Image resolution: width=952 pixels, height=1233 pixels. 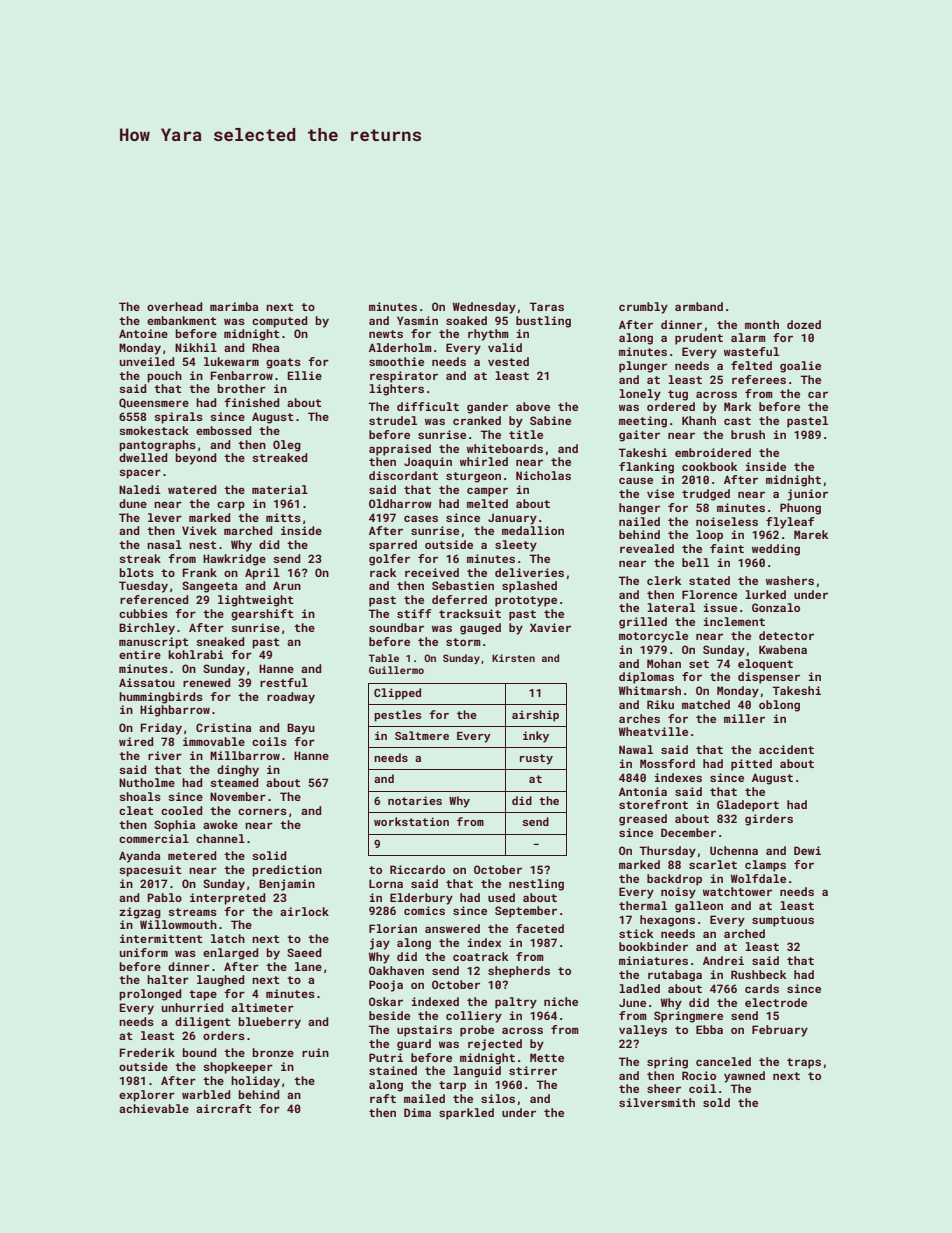 What do you see at coordinates (674, 880) in the screenshot?
I see `backdrop` at bounding box center [674, 880].
